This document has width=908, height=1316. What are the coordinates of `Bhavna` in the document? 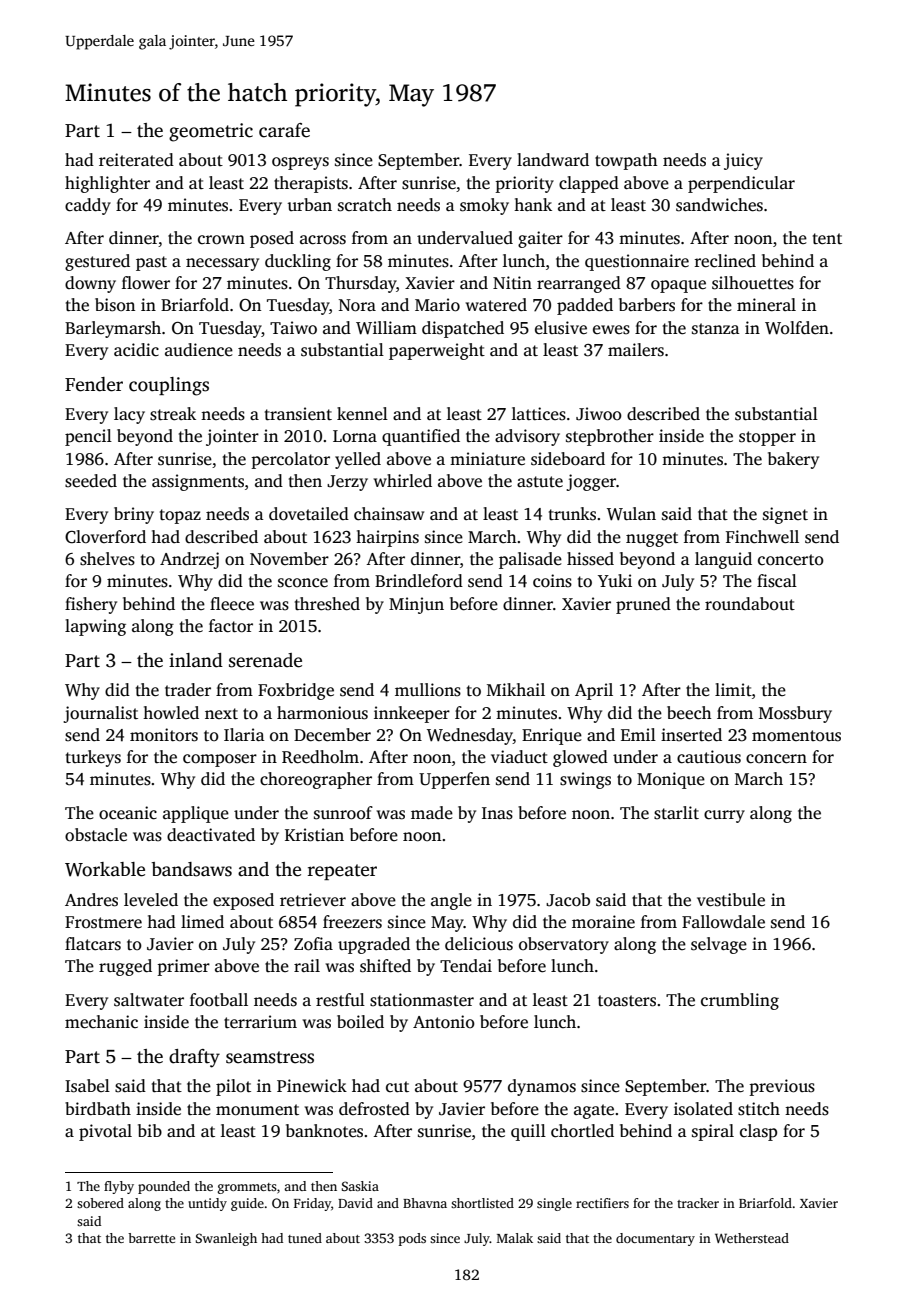 It's located at (425, 1203).
